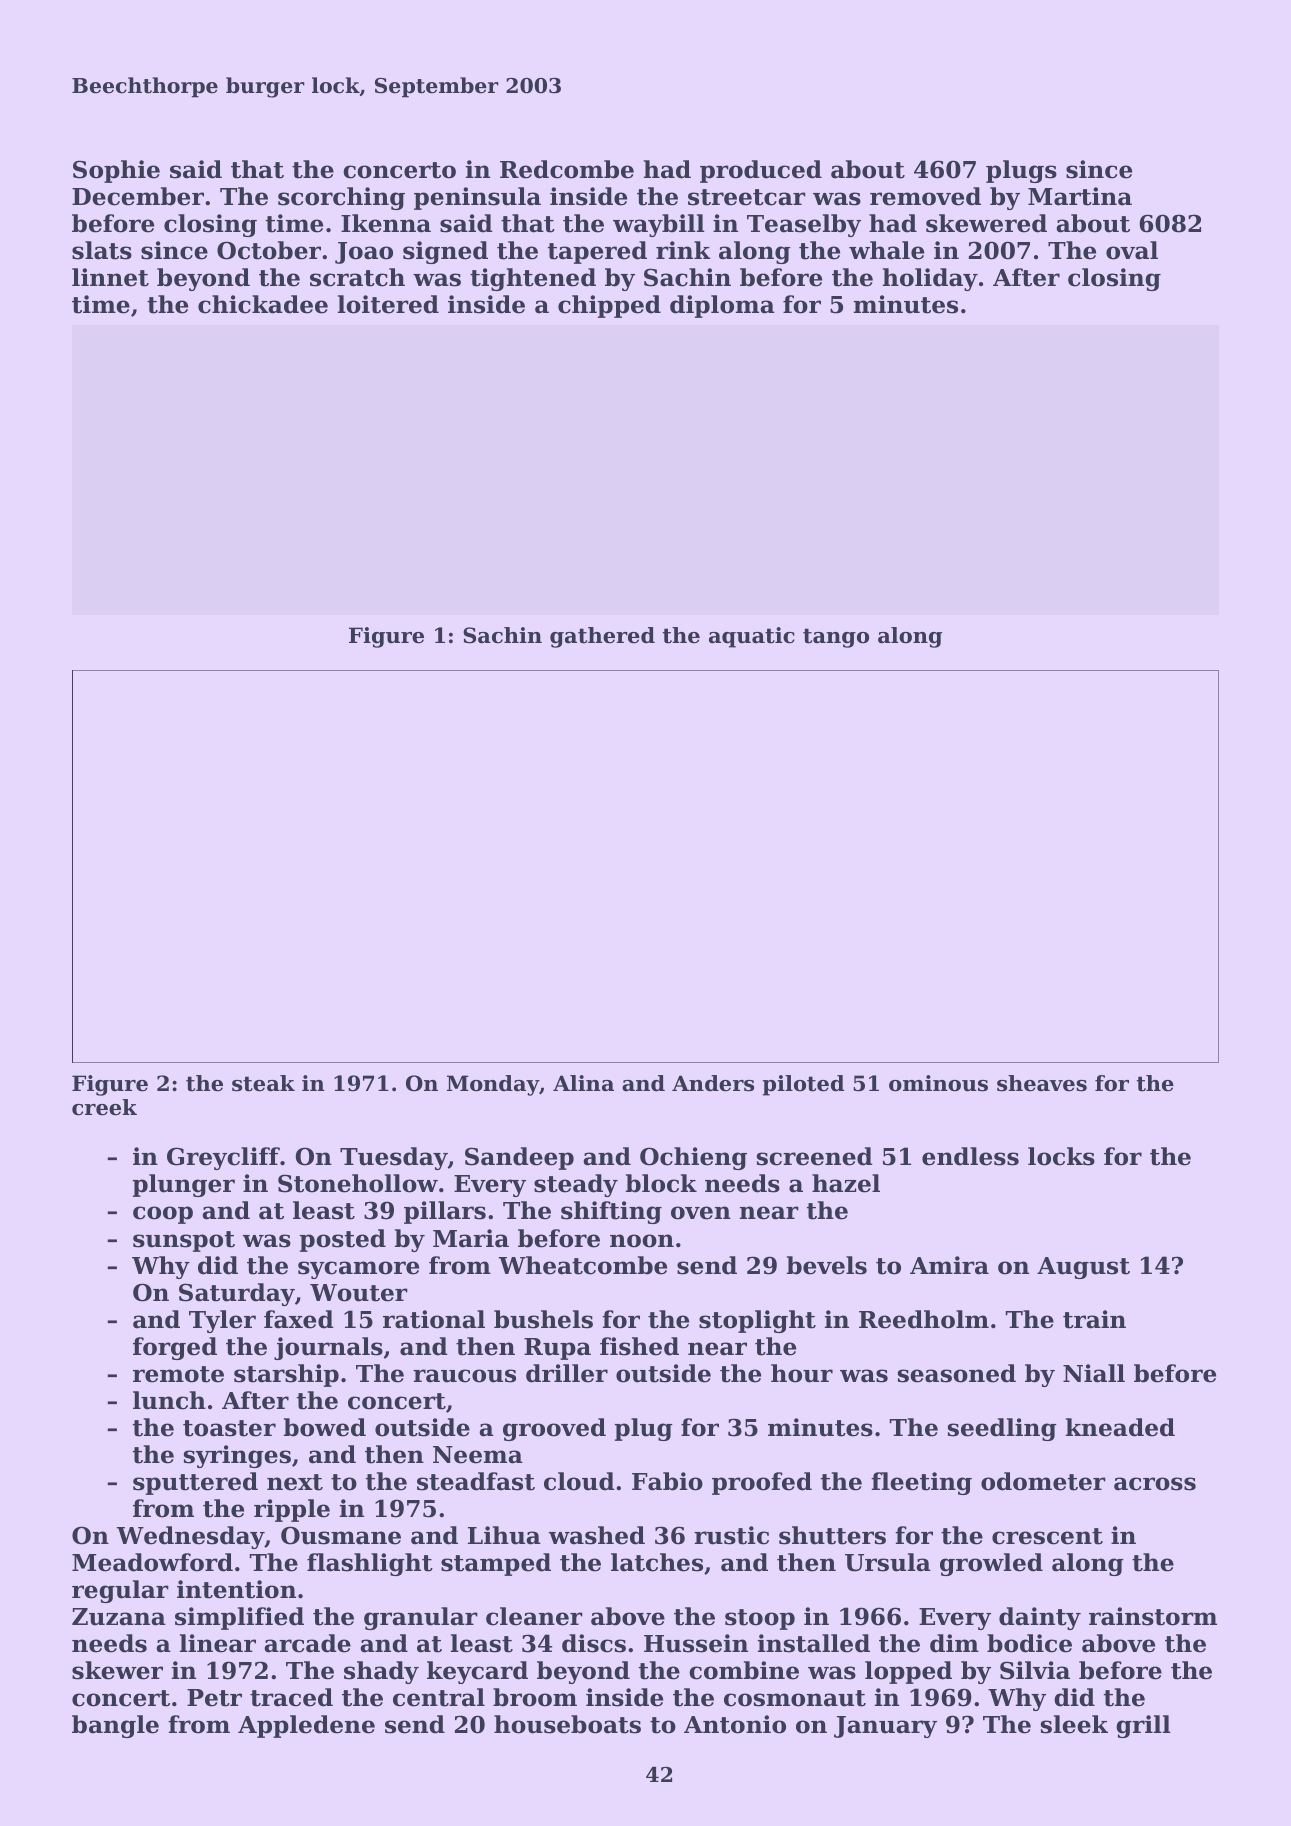  I want to click on oval, so click(1132, 250).
